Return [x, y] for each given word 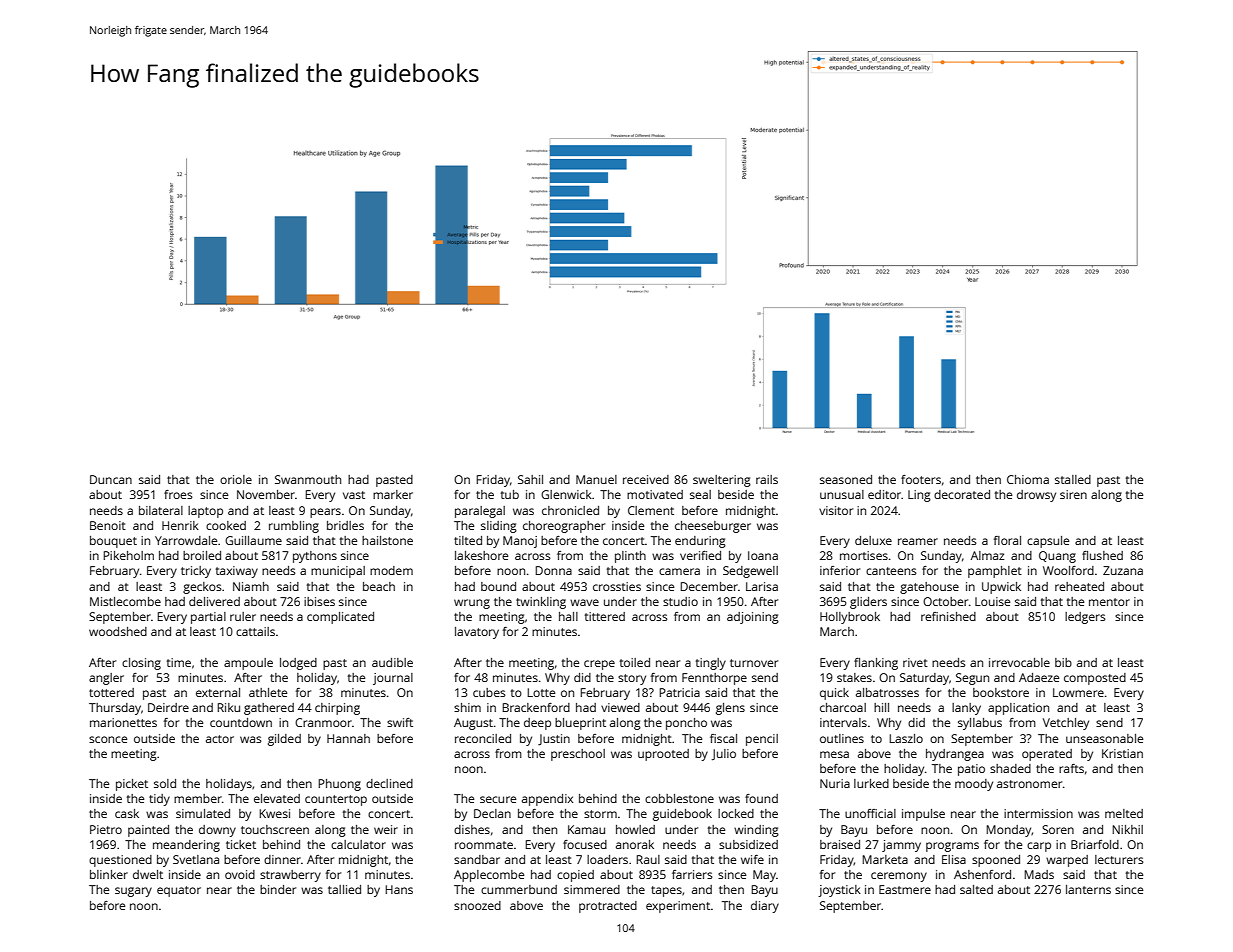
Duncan [111, 479]
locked [736, 813]
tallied [344, 889]
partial [208, 618]
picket [132, 785]
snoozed [477, 905]
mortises [864, 555]
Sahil [530, 479]
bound [498, 586]
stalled [1073, 479]
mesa [834, 754]
